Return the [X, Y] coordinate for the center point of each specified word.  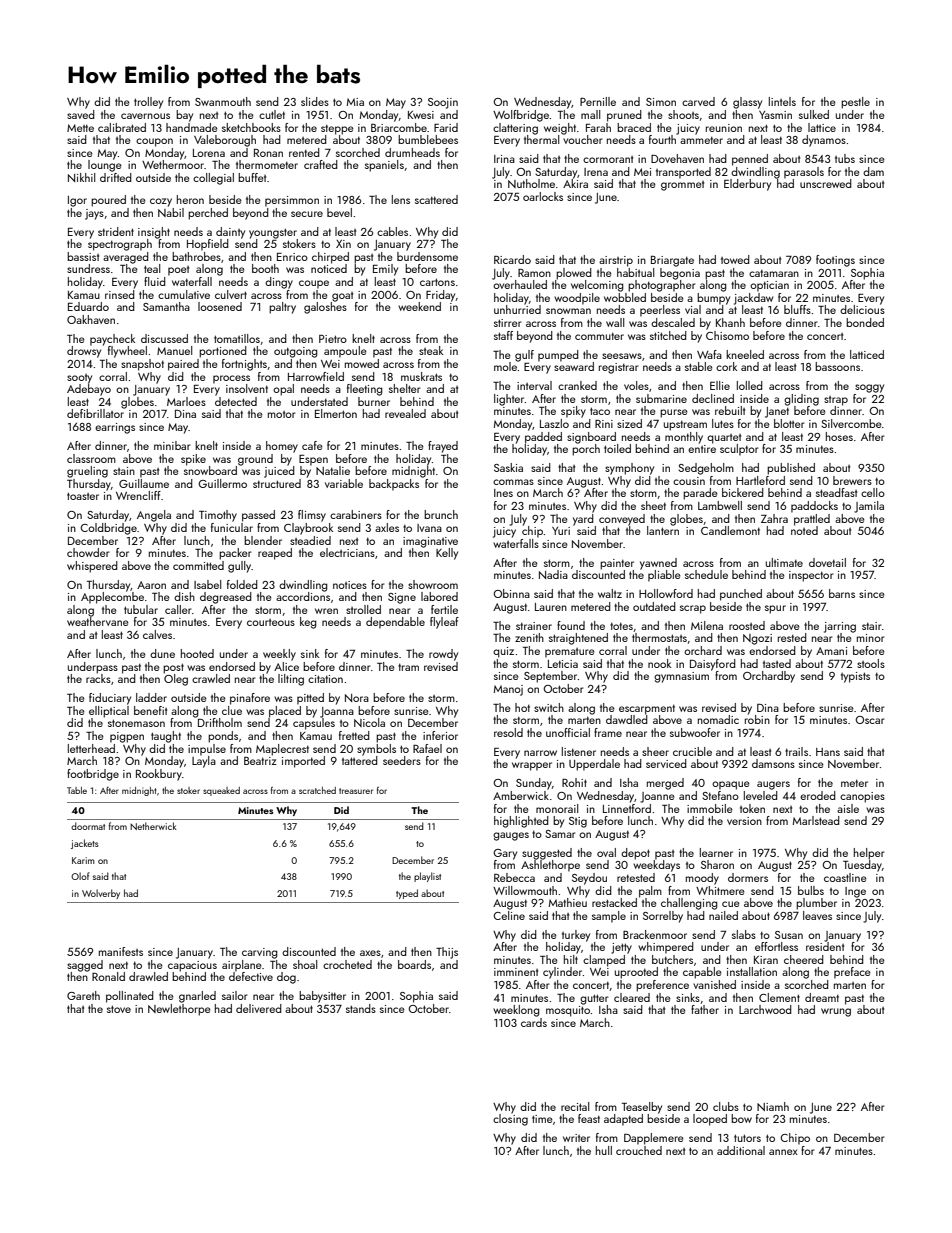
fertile [444, 609]
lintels [782, 101]
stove [119, 1009]
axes [370, 953]
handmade [192, 127]
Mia [355, 102]
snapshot [142, 365]
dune [162, 653]
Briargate [672, 261]
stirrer [508, 323]
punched [741, 595]
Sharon [717, 864]
